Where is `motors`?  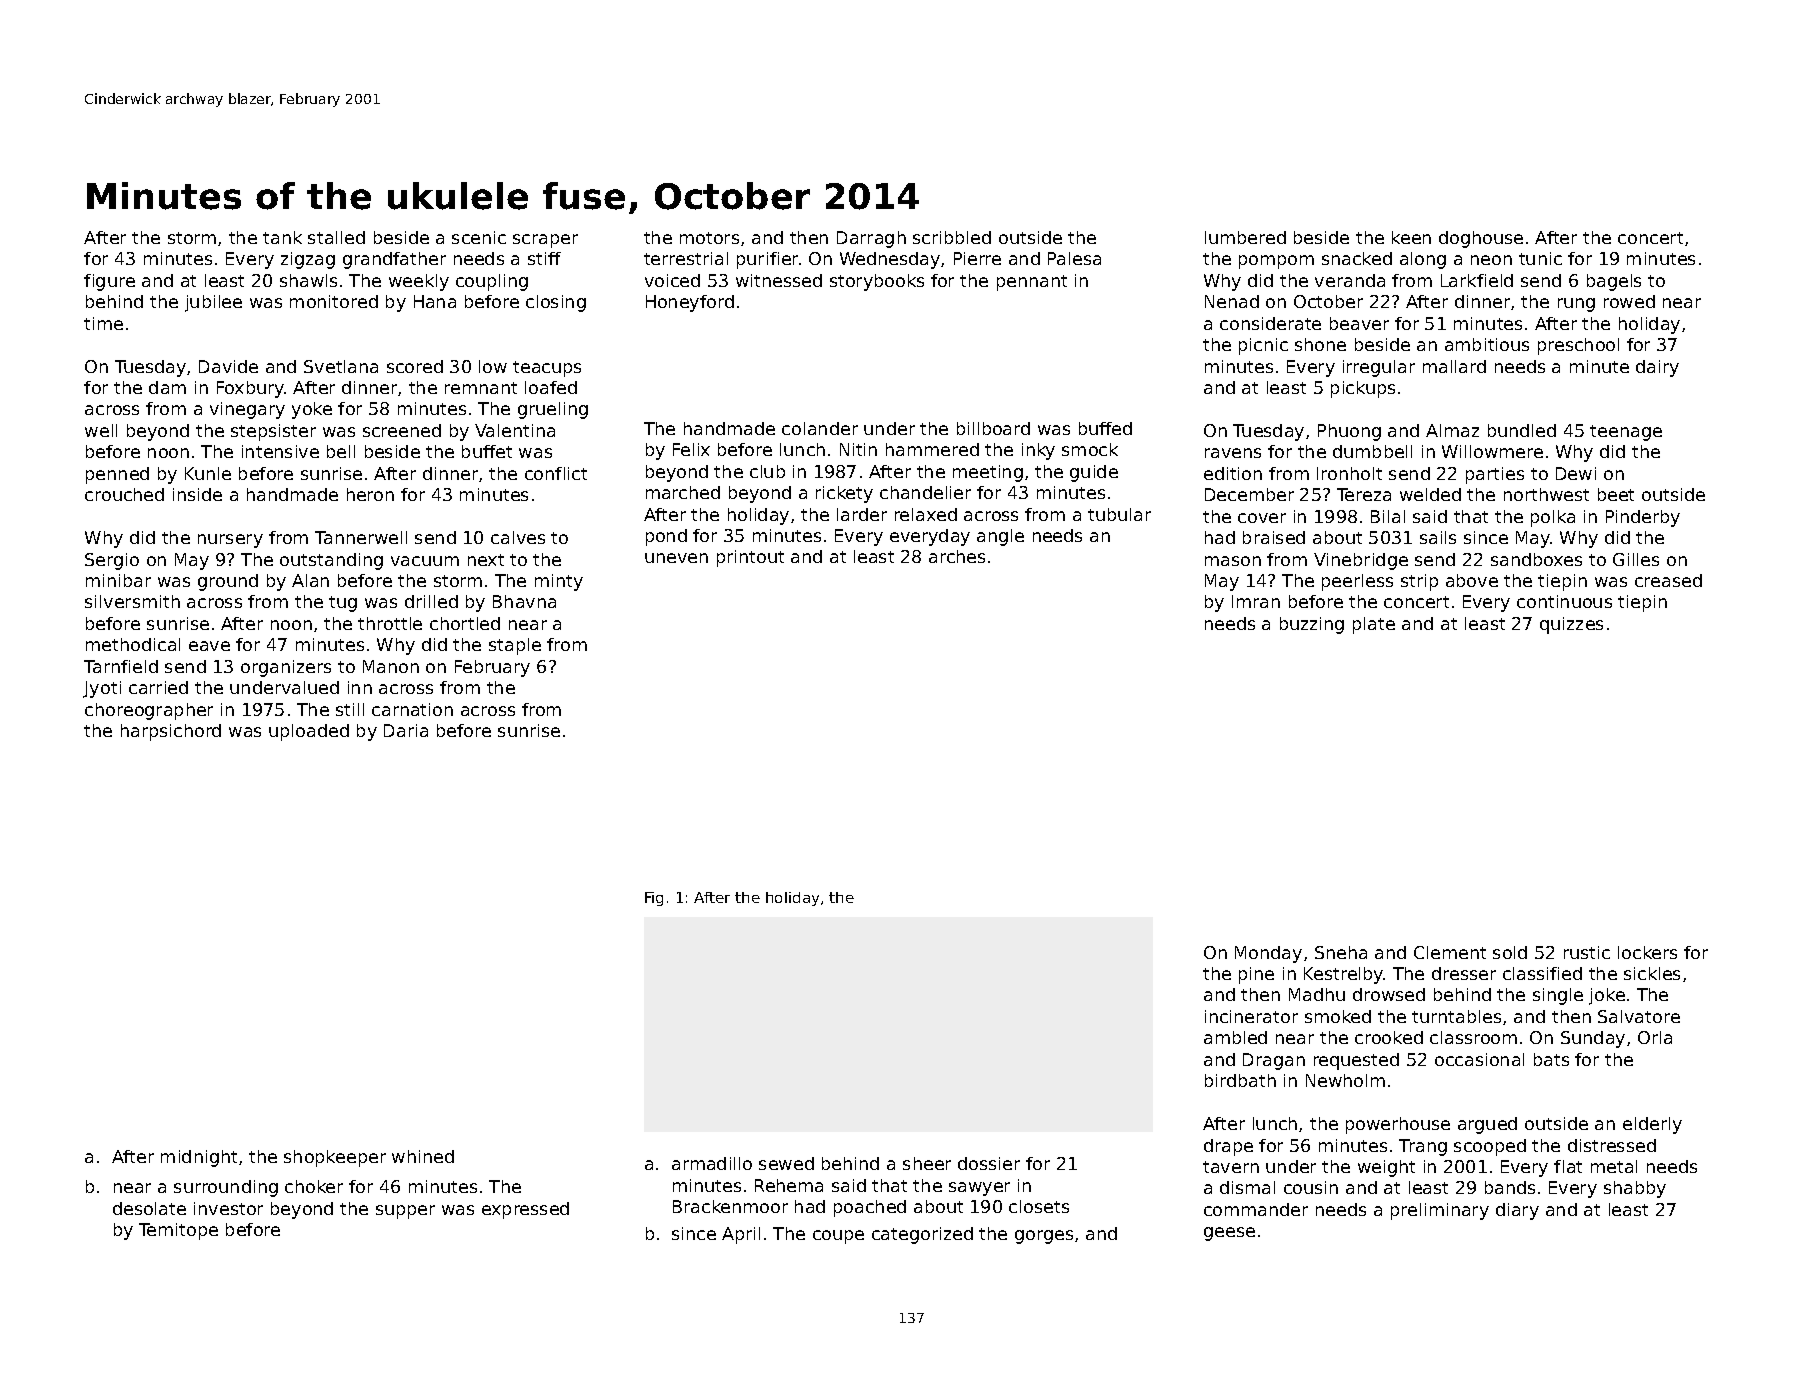 motors is located at coordinates (709, 238).
